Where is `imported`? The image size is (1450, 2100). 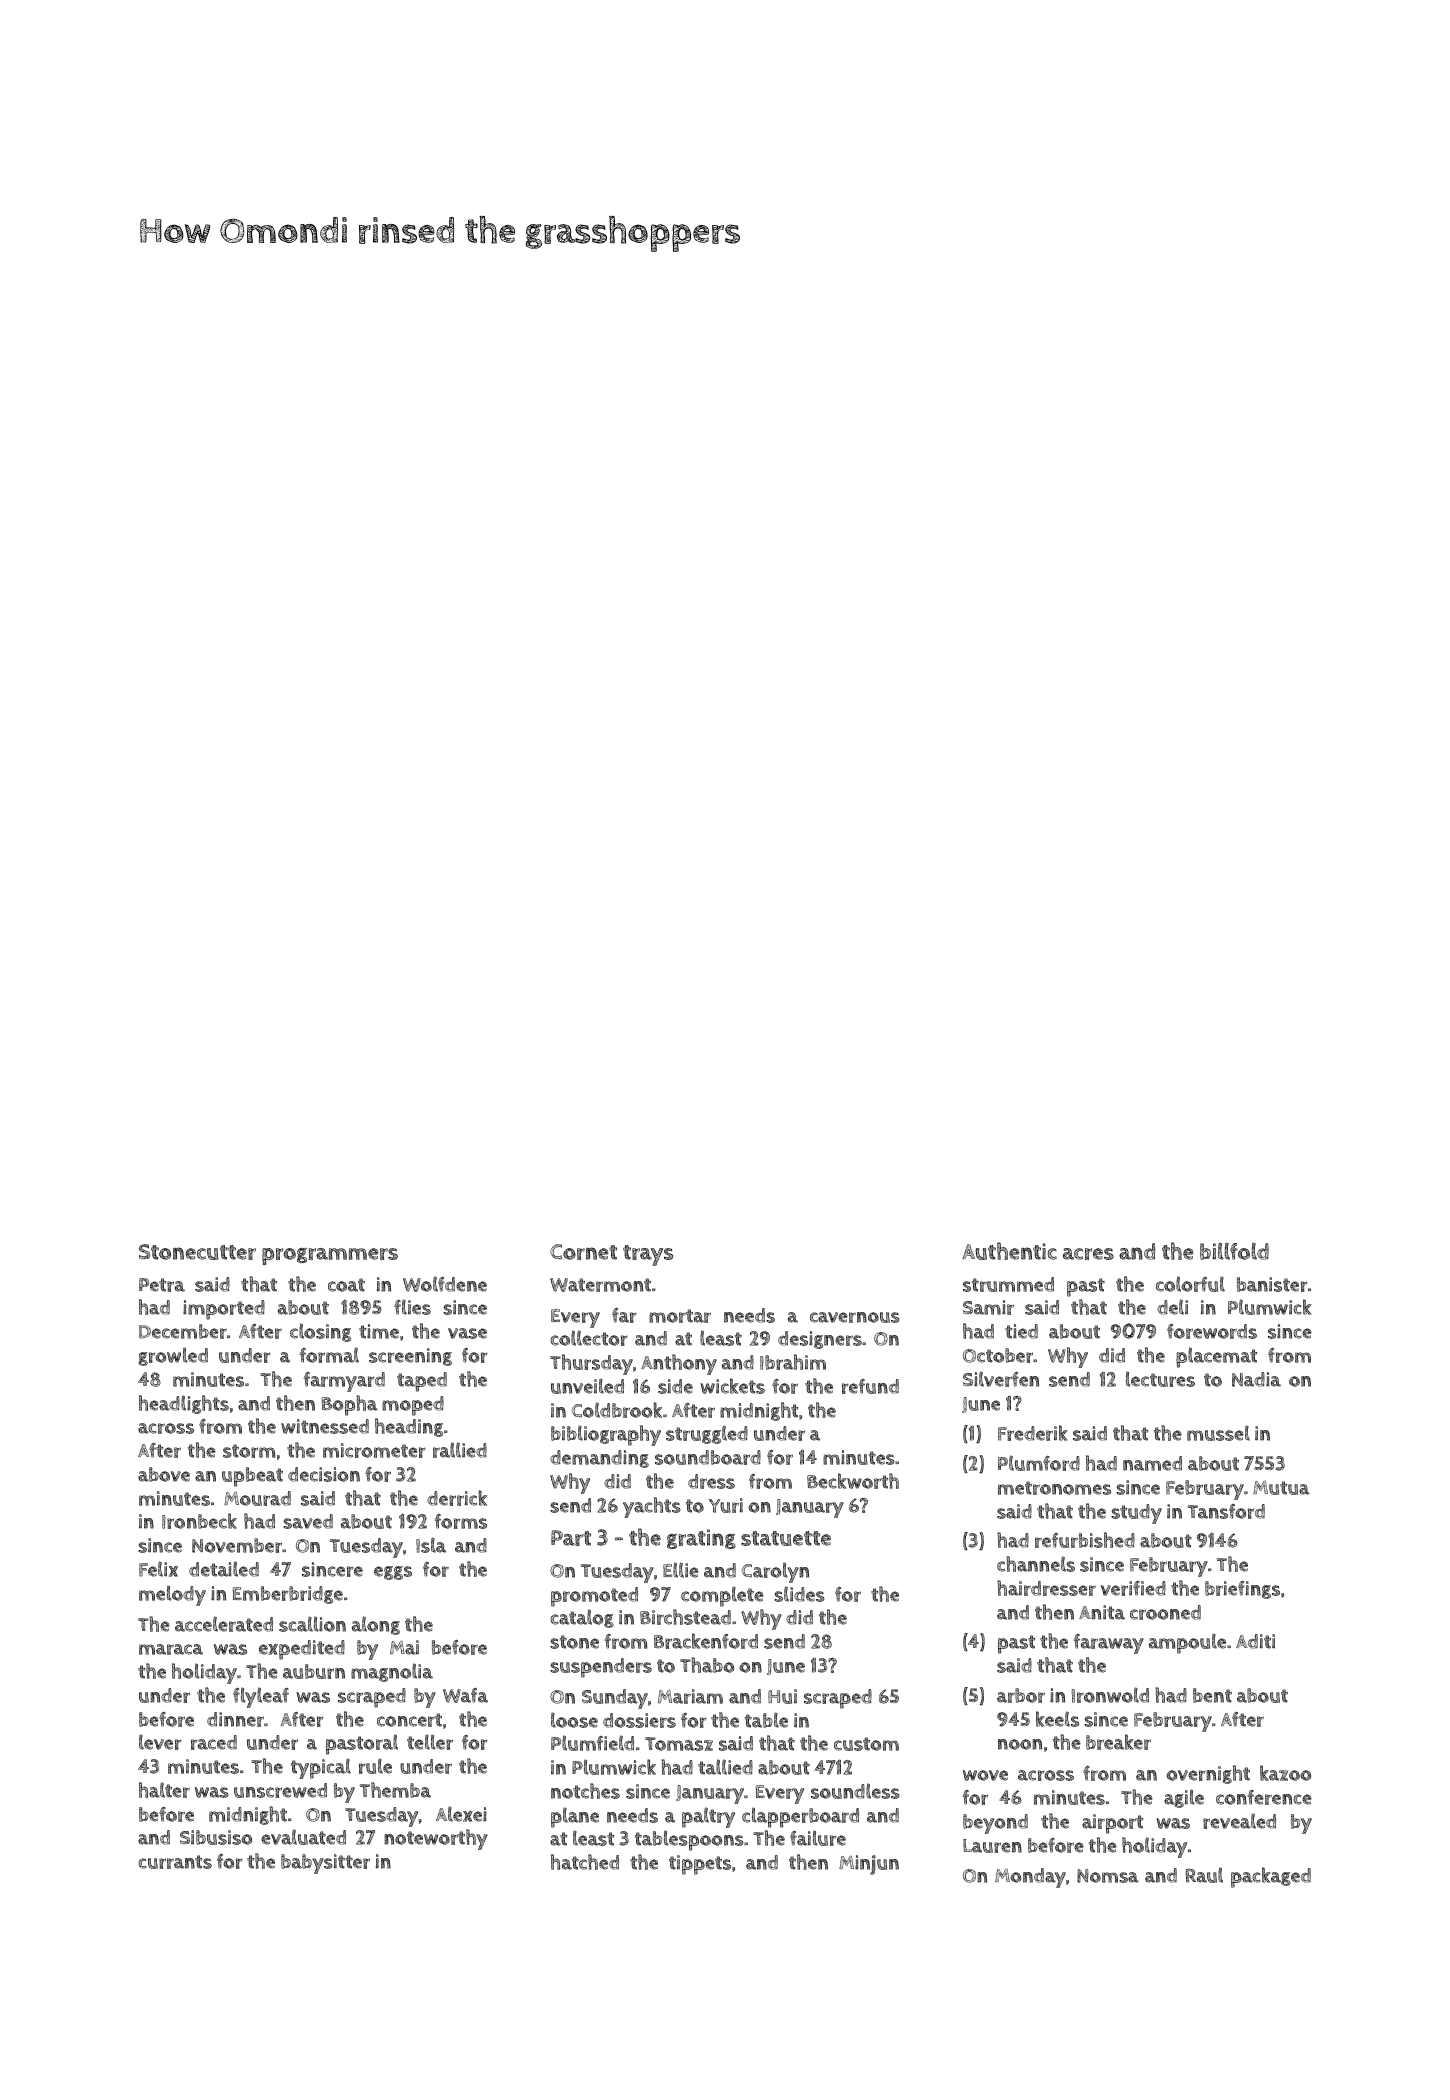 imported is located at coordinates (224, 1310).
